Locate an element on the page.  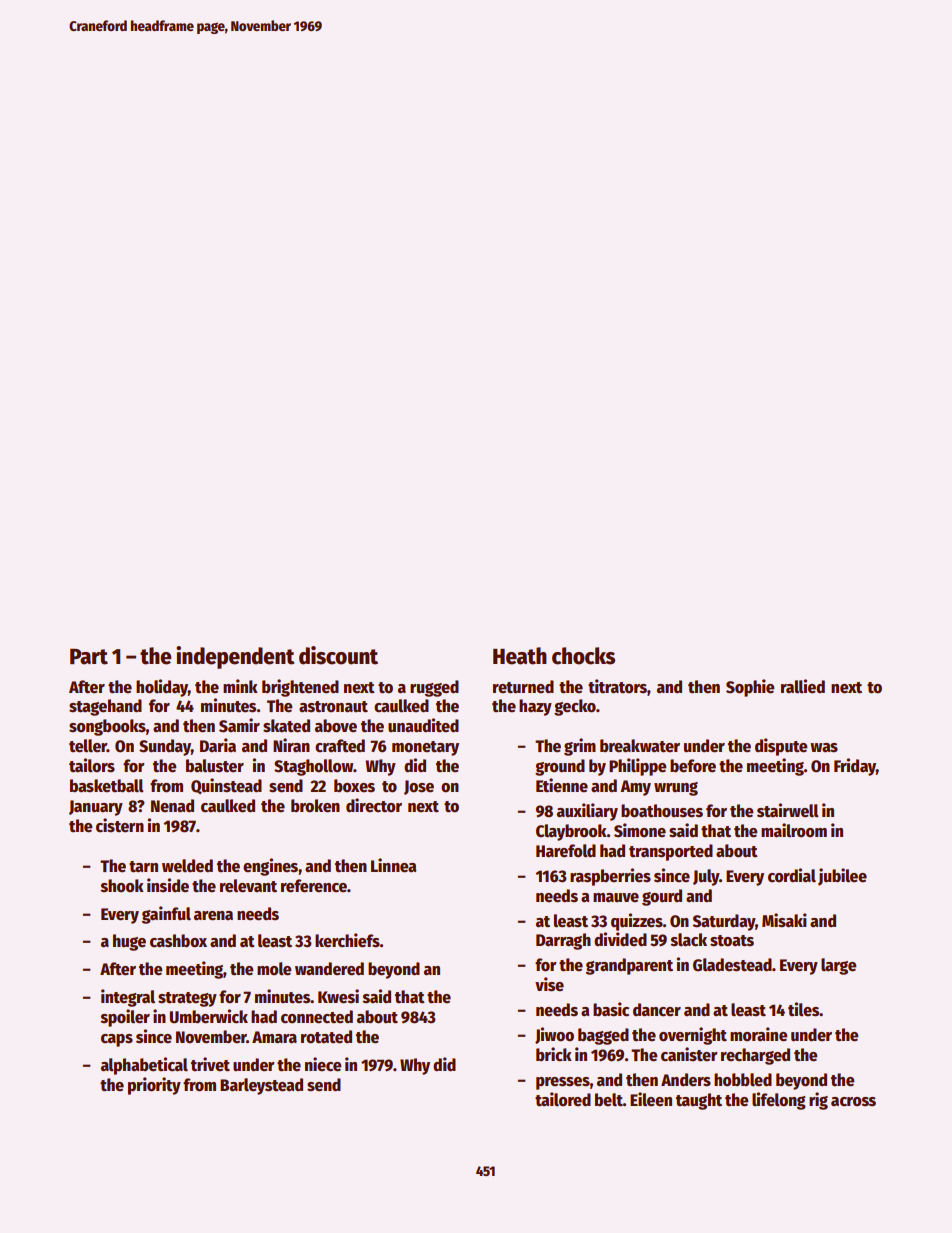
trivet is located at coordinates (210, 1064).
